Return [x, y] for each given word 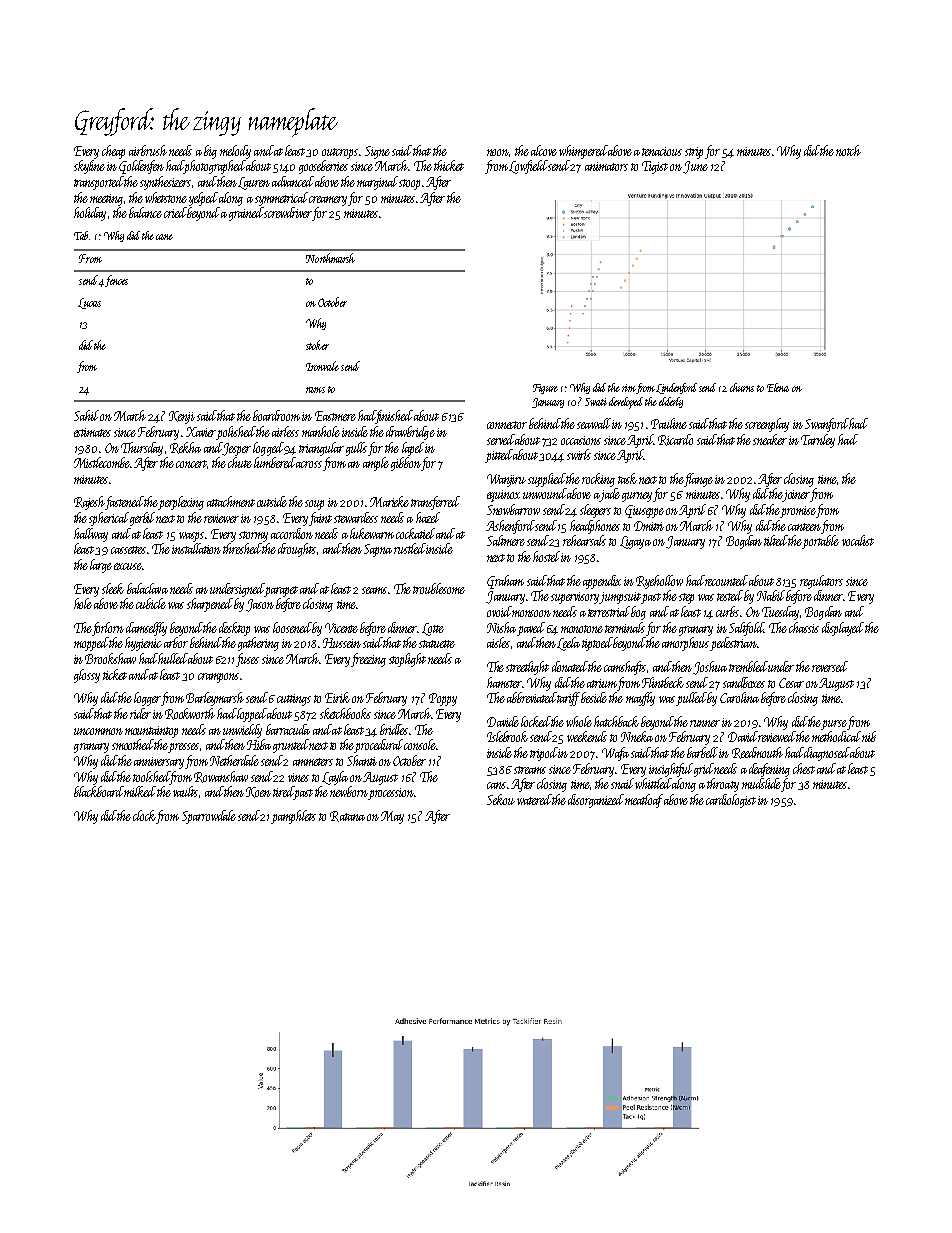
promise [798, 512]
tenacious [662, 151]
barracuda [288, 729]
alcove [544, 150]
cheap [113, 152]
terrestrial [609, 611]
